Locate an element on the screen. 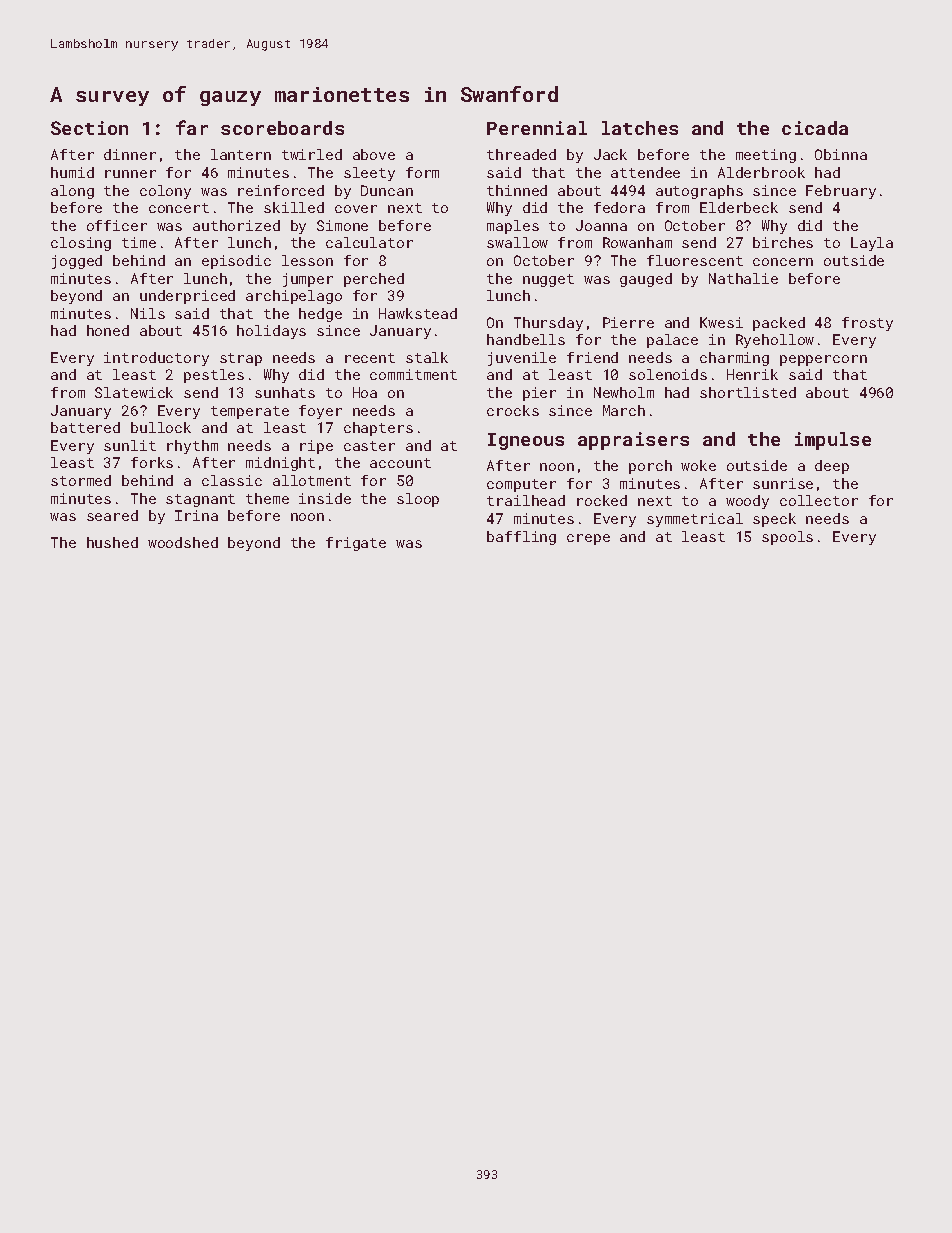 The image size is (952, 1233). February is located at coordinates (841, 192).
